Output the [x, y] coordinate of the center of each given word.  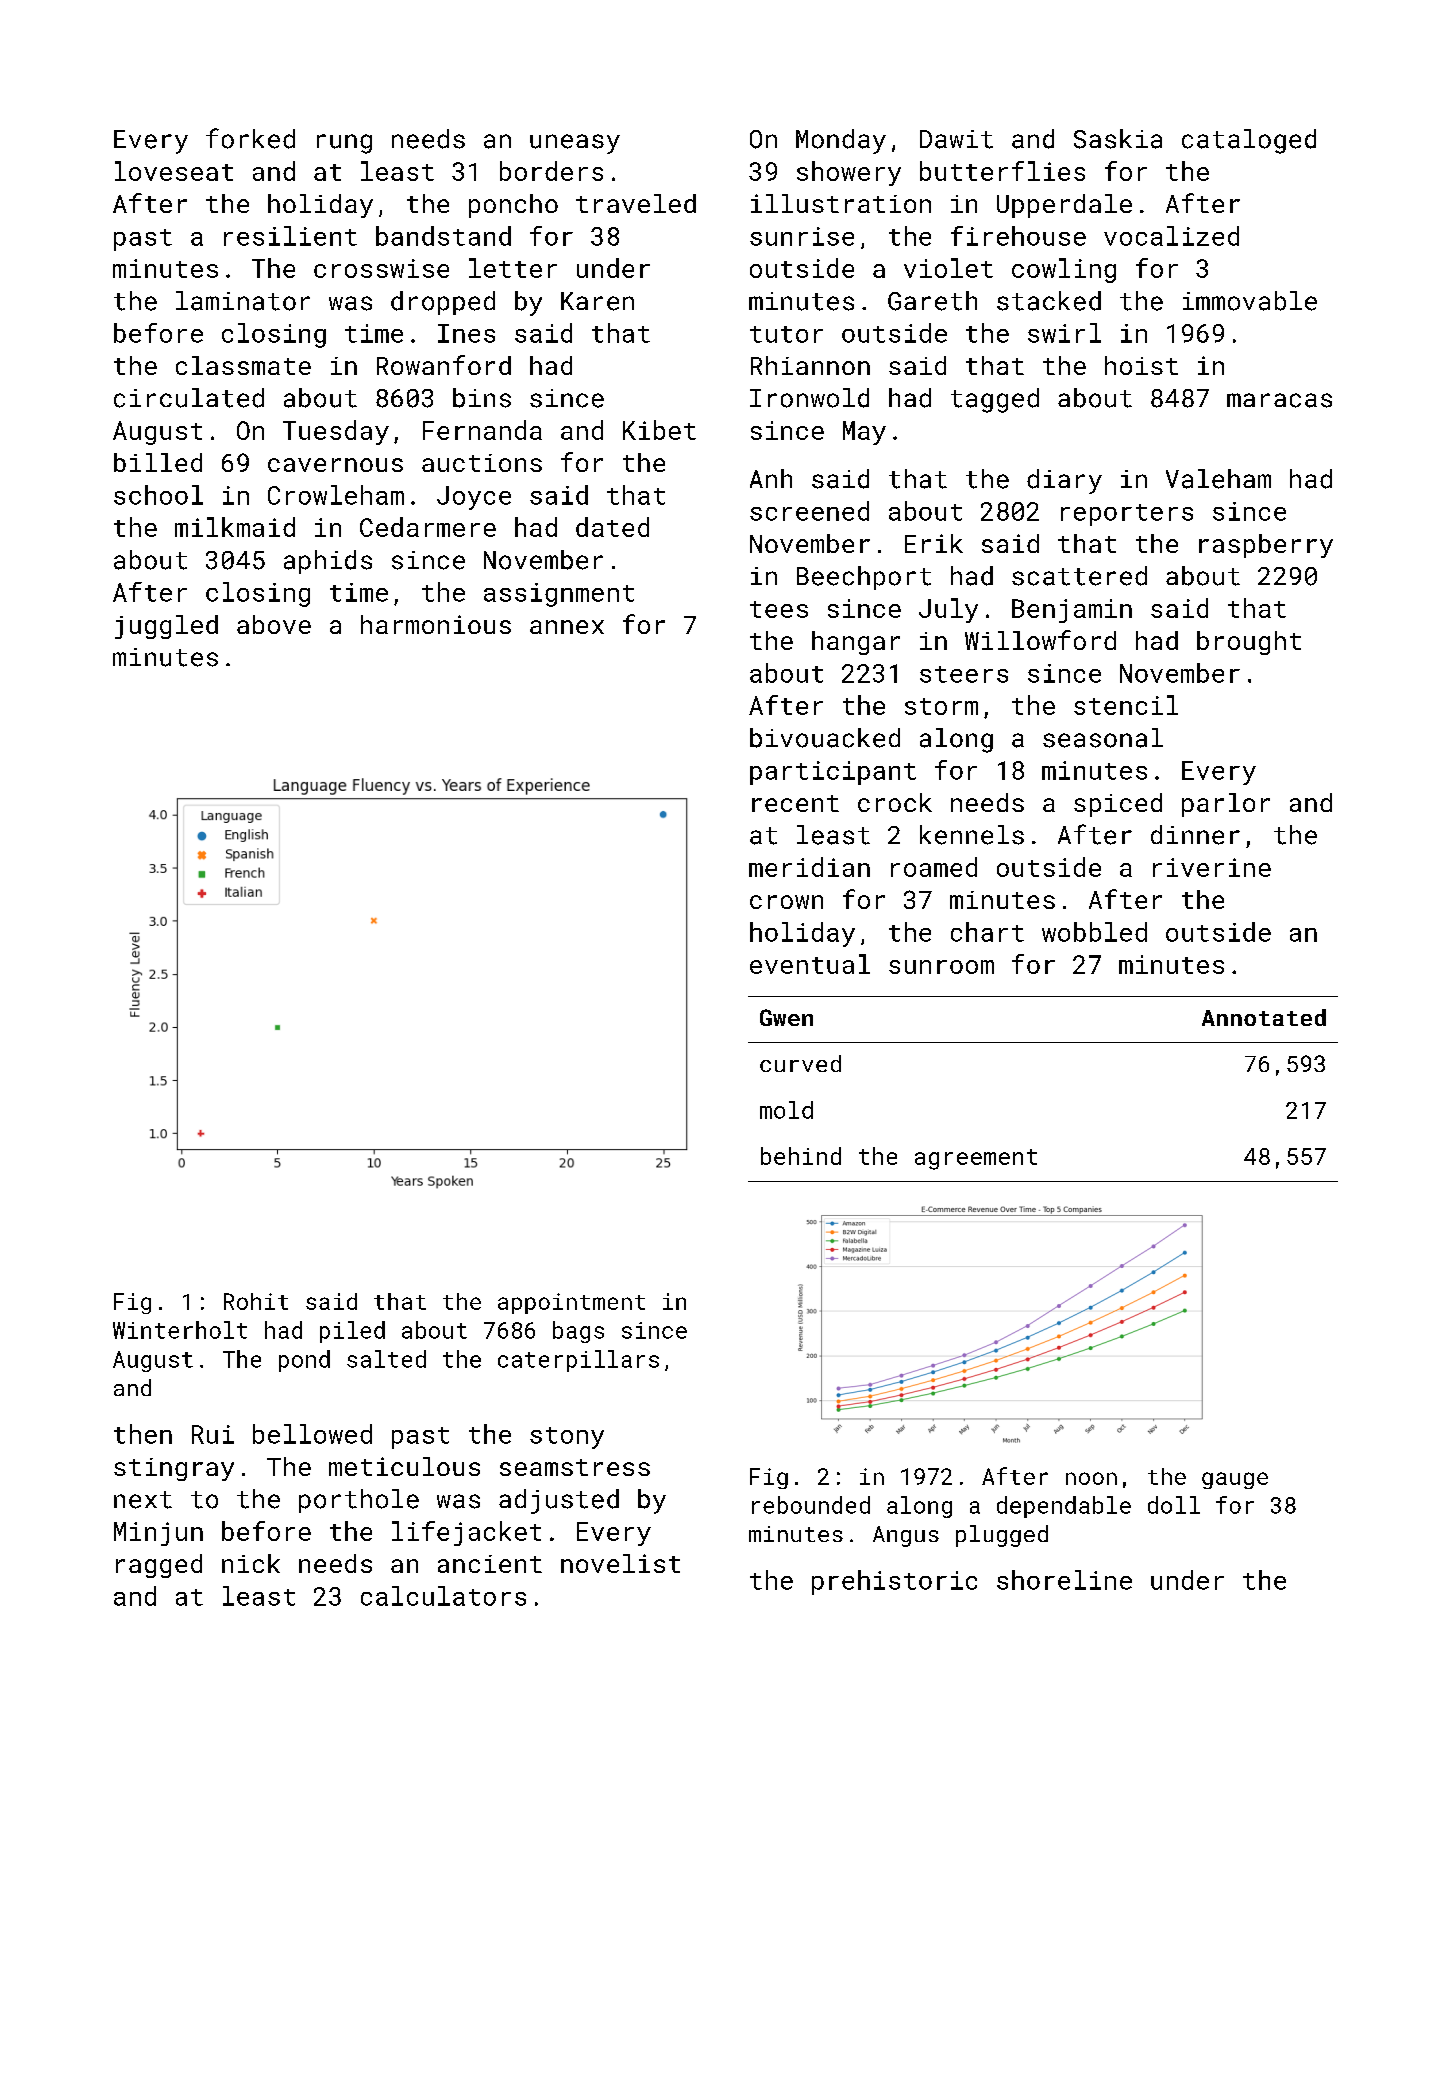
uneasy [575, 144]
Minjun [158, 1534]
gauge [1235, 1480]
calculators [443, 1596]
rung [344, 144]
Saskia [1118, 139]
